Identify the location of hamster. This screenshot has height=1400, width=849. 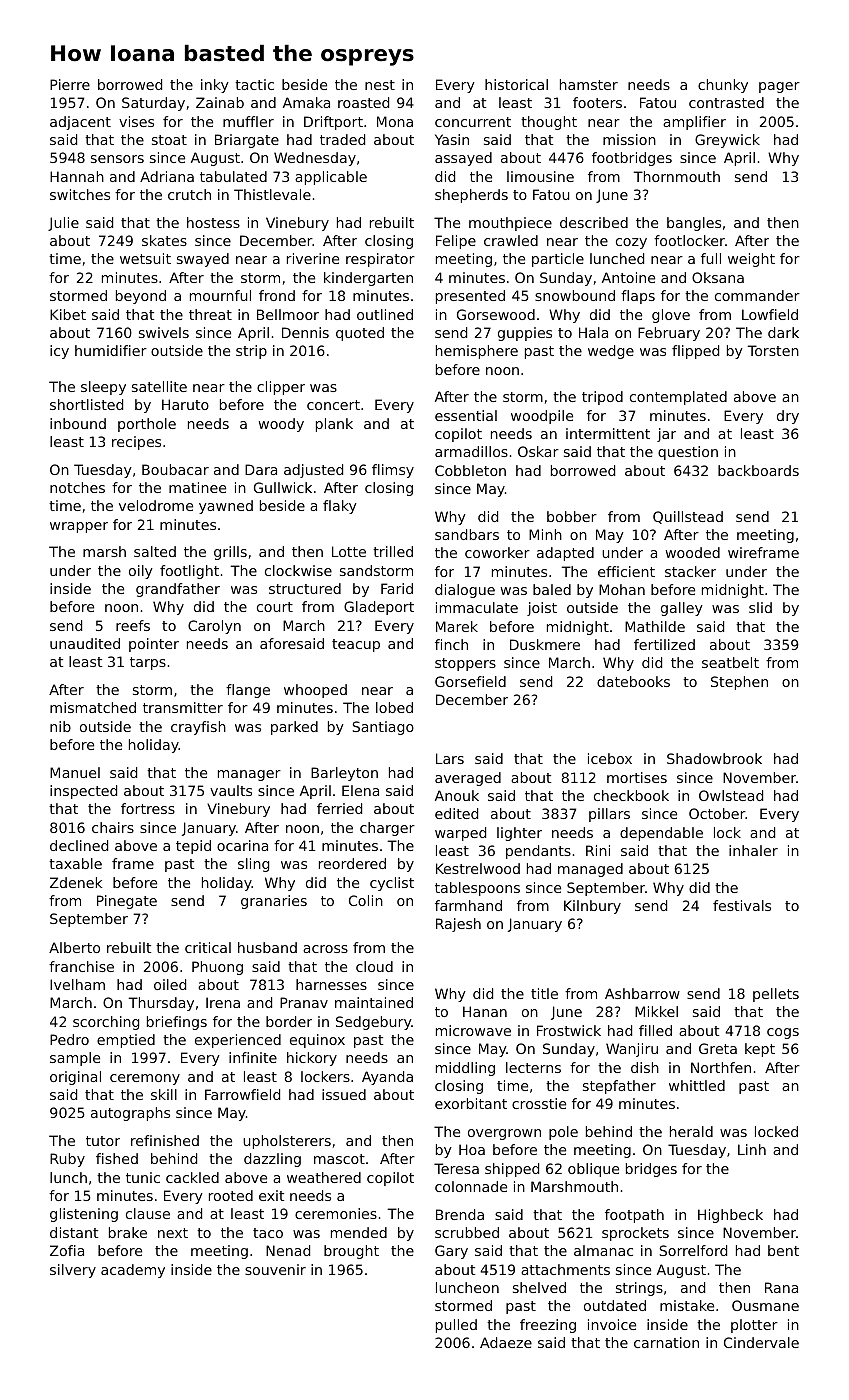
(589, 84).
